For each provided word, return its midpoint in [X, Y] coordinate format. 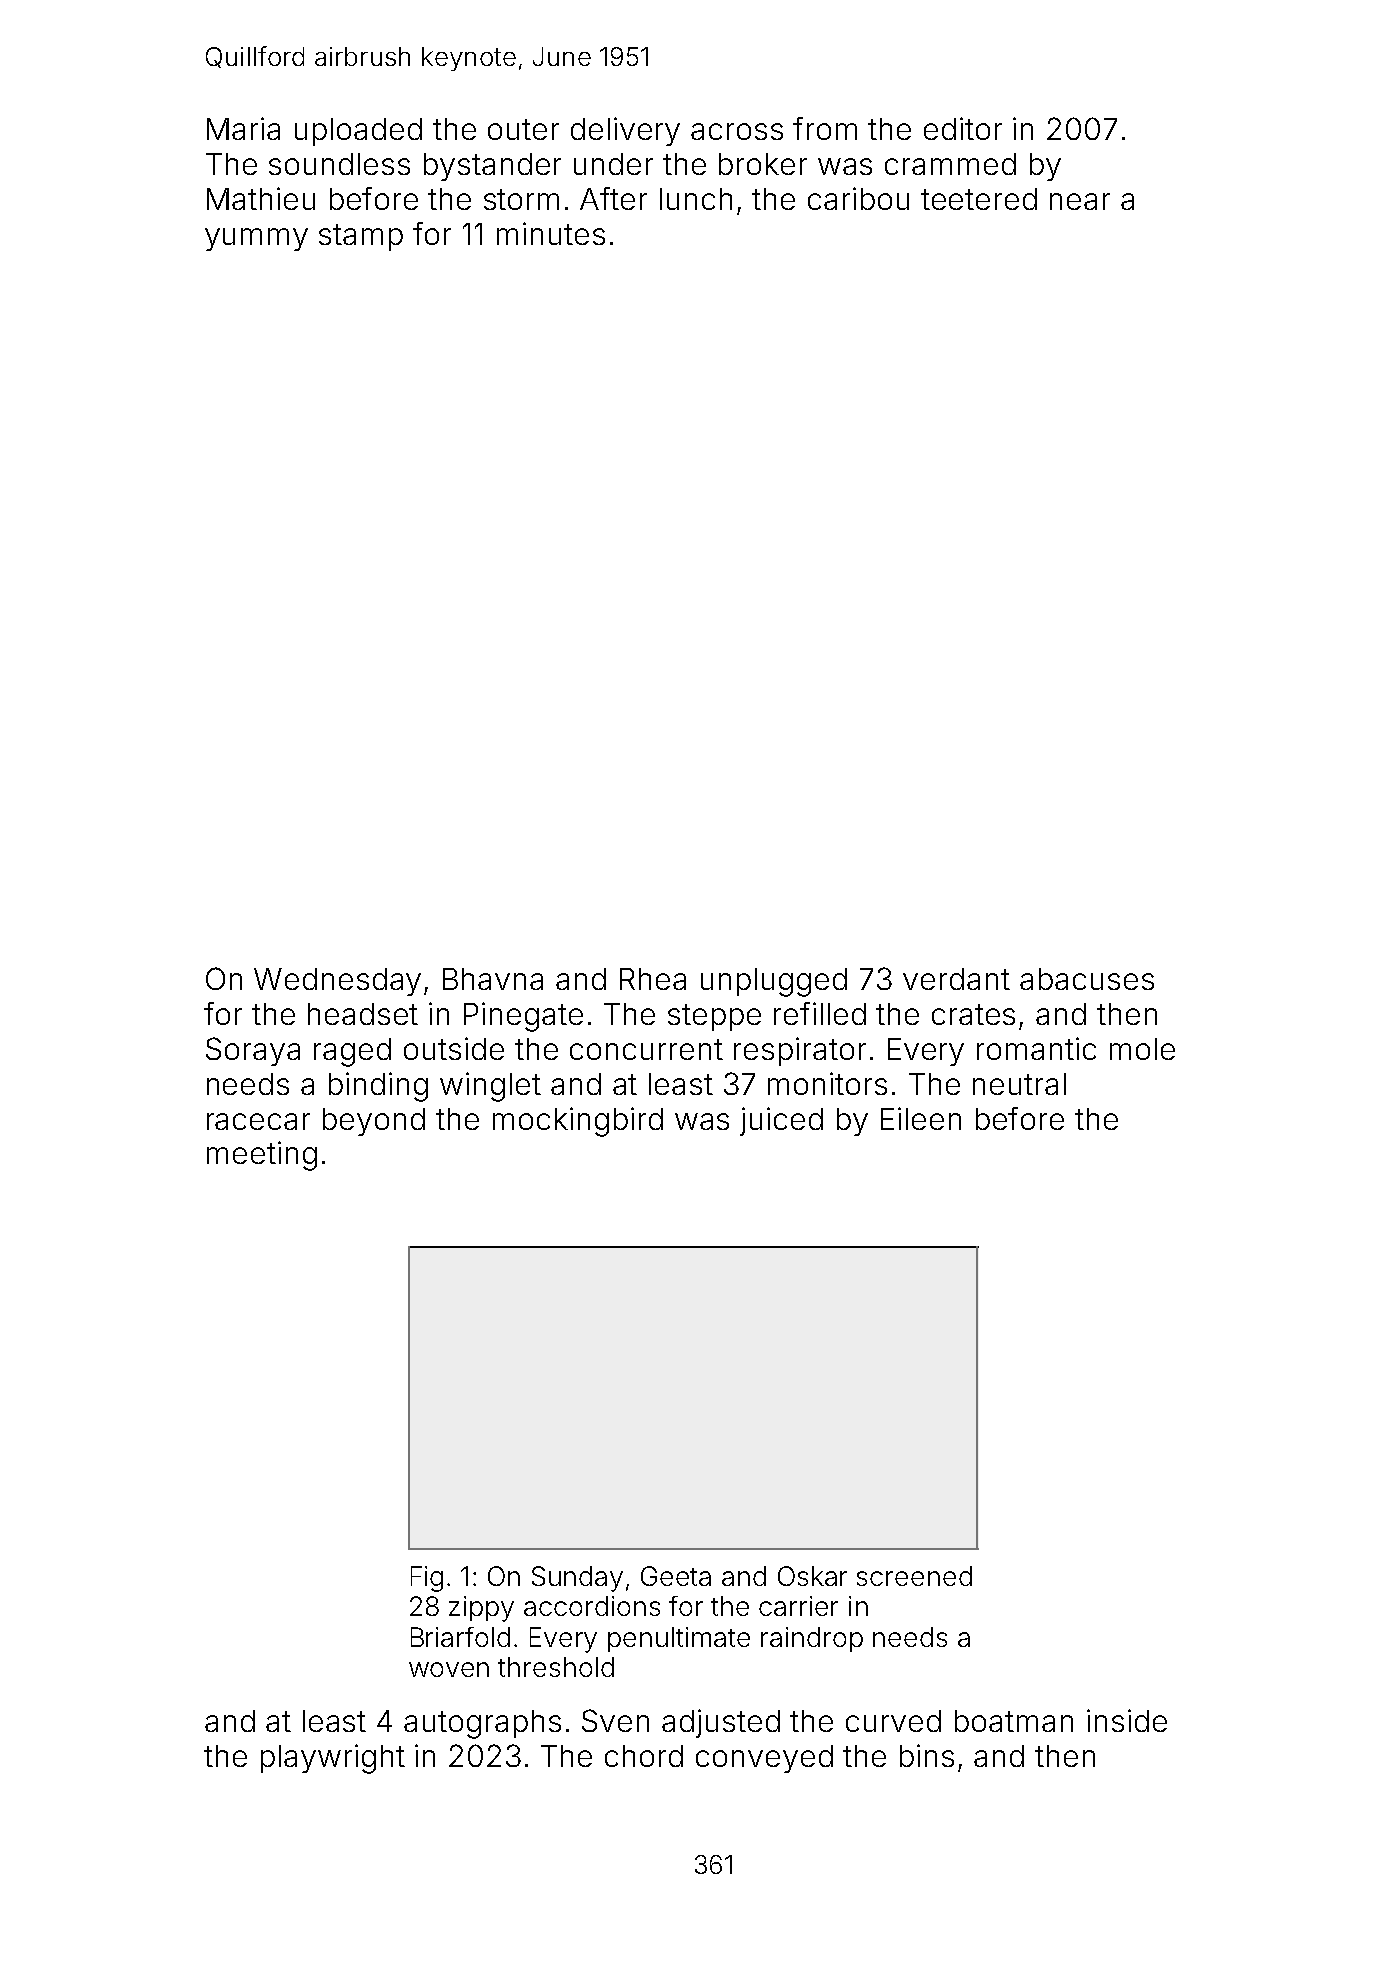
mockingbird [578, 1122]
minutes [551, 233]
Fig [427, 1579]
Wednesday [337, 982]
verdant [956, 979]
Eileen [921, 1118]
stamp [361, 237]
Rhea [653, 979]
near [1080, 201]
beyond [374, 1122]
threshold [556, 1667]
